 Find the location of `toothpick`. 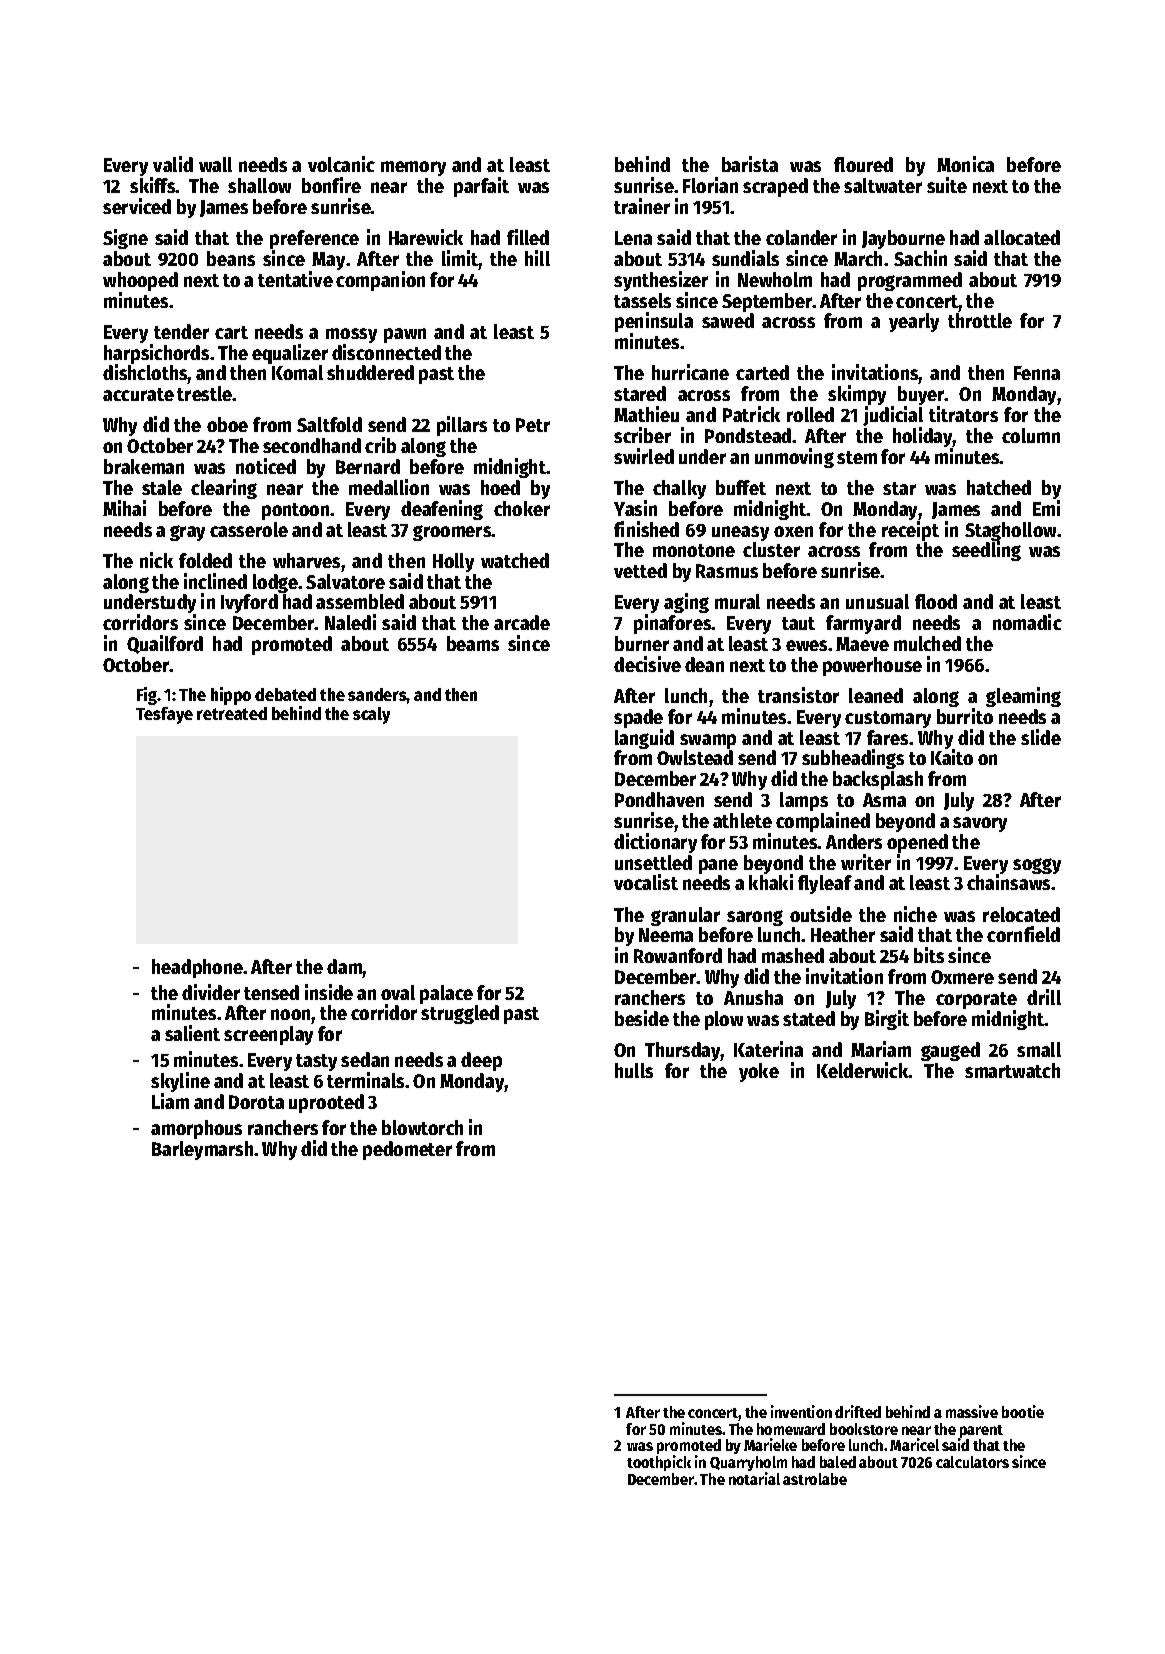

toothpick is located at coordinates (659, 1463).
